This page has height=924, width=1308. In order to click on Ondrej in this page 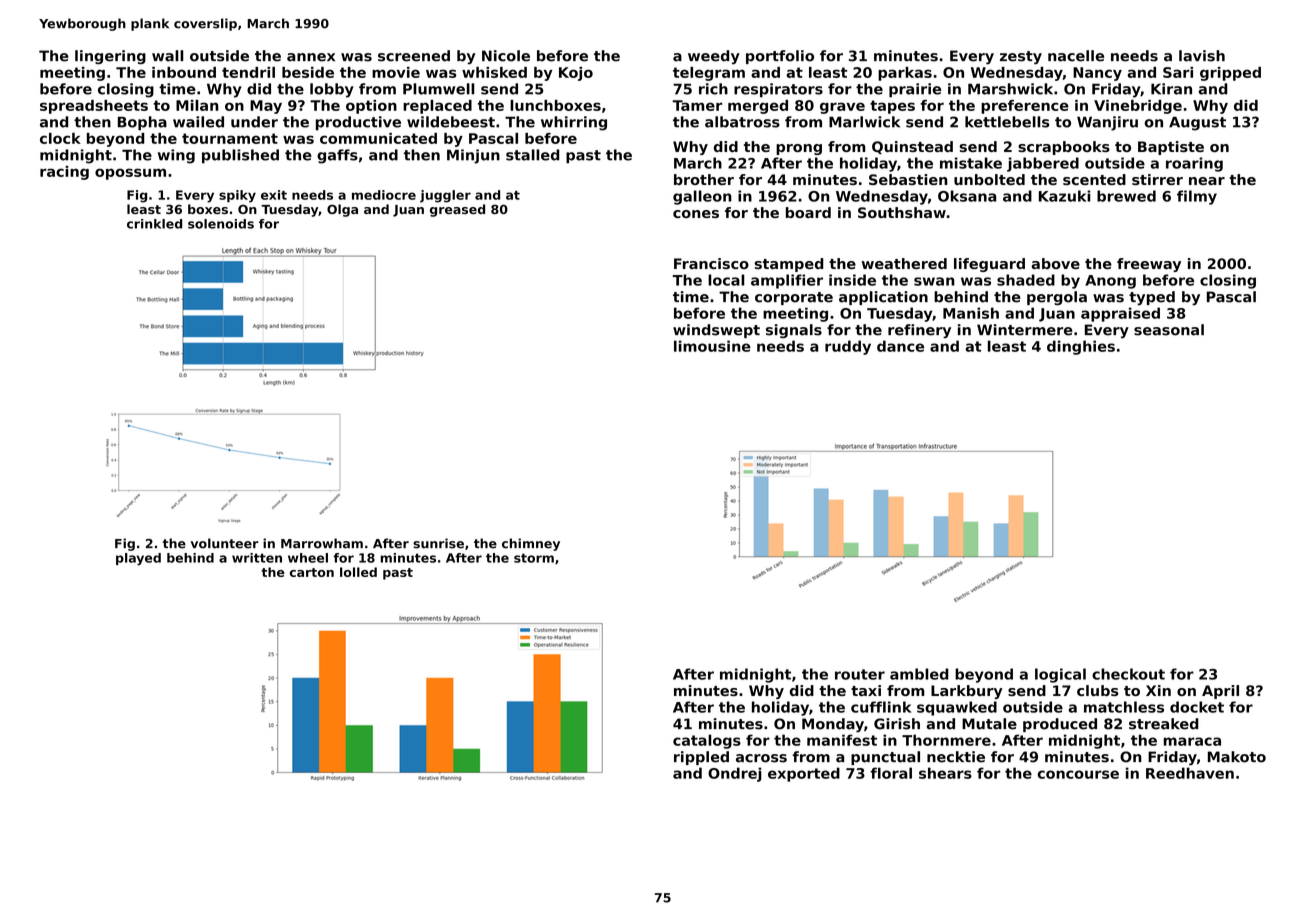, I will do `click(735, 774)`.
